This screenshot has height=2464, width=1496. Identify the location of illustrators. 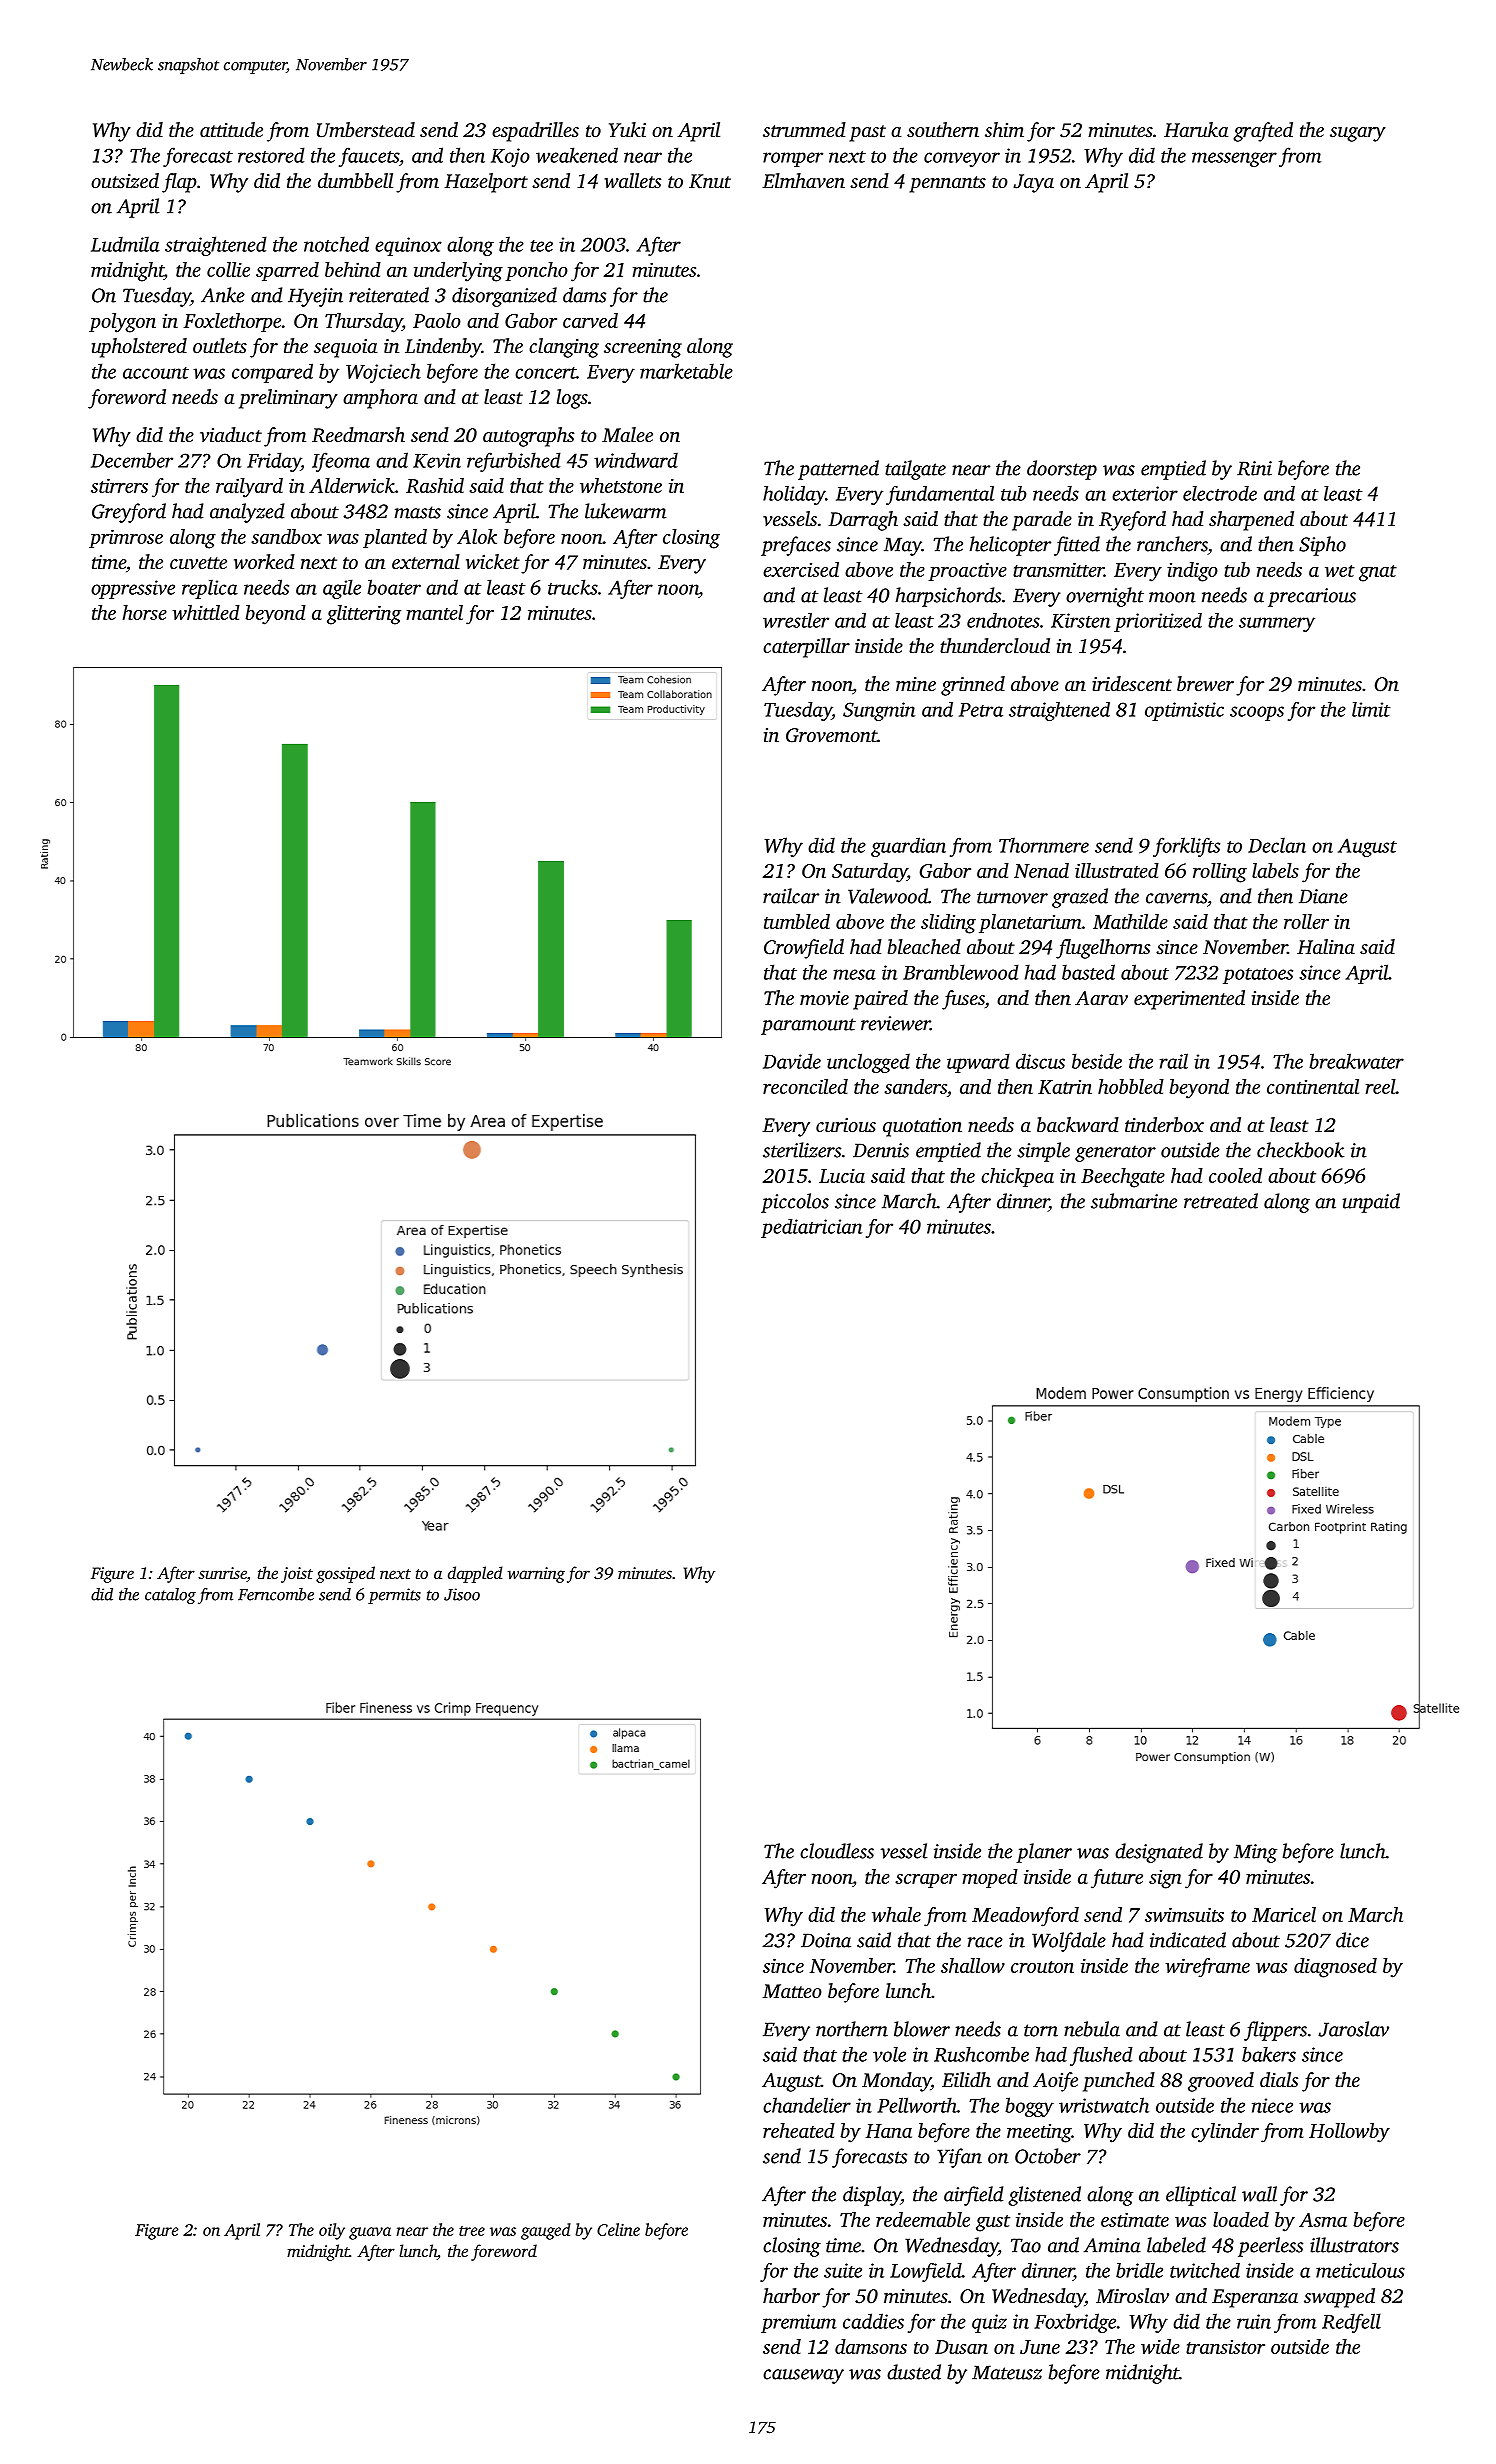
(1354, 2245).
